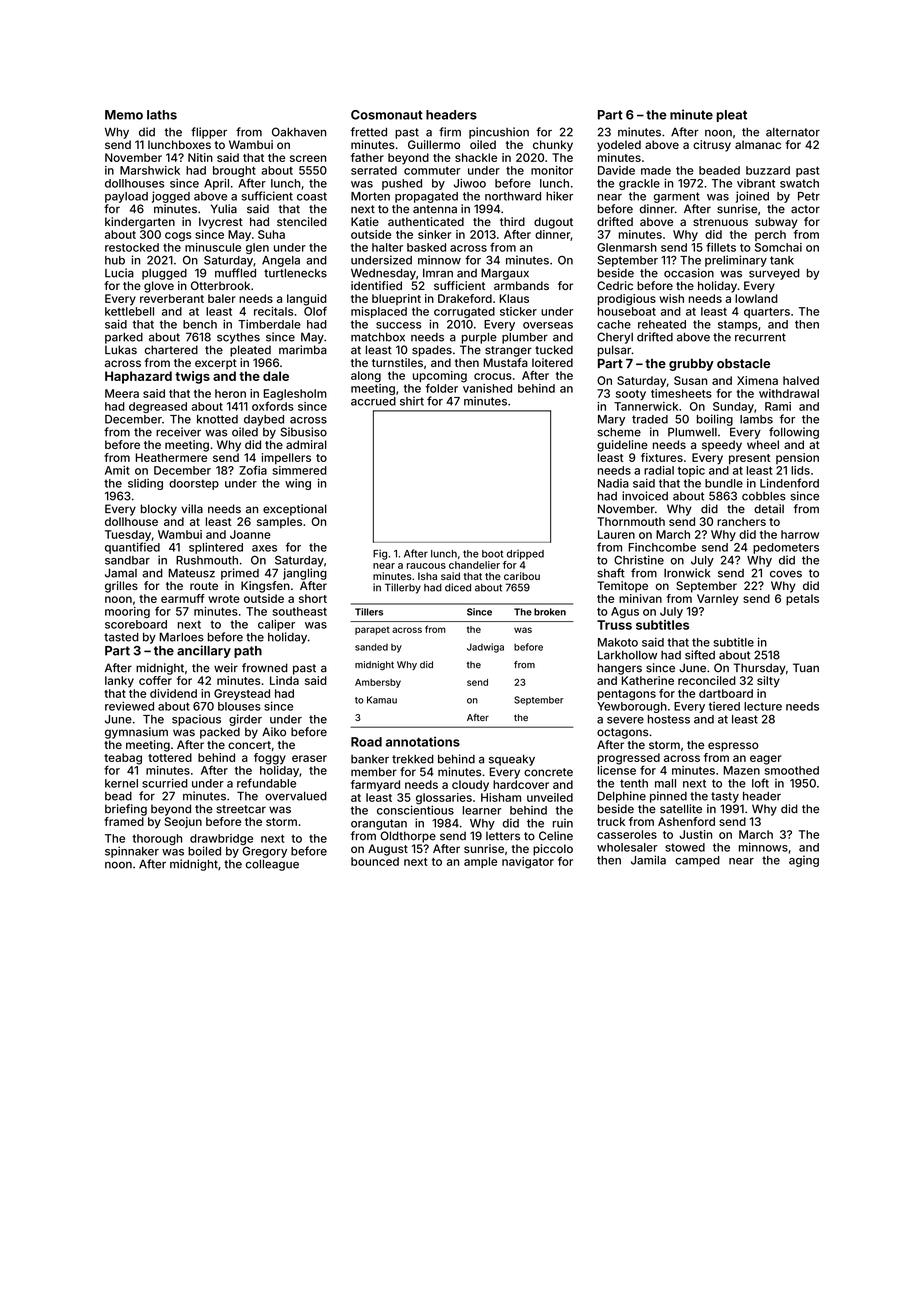 The image size is (924, 1308). I want to click on Petr, so click(809, 196).
